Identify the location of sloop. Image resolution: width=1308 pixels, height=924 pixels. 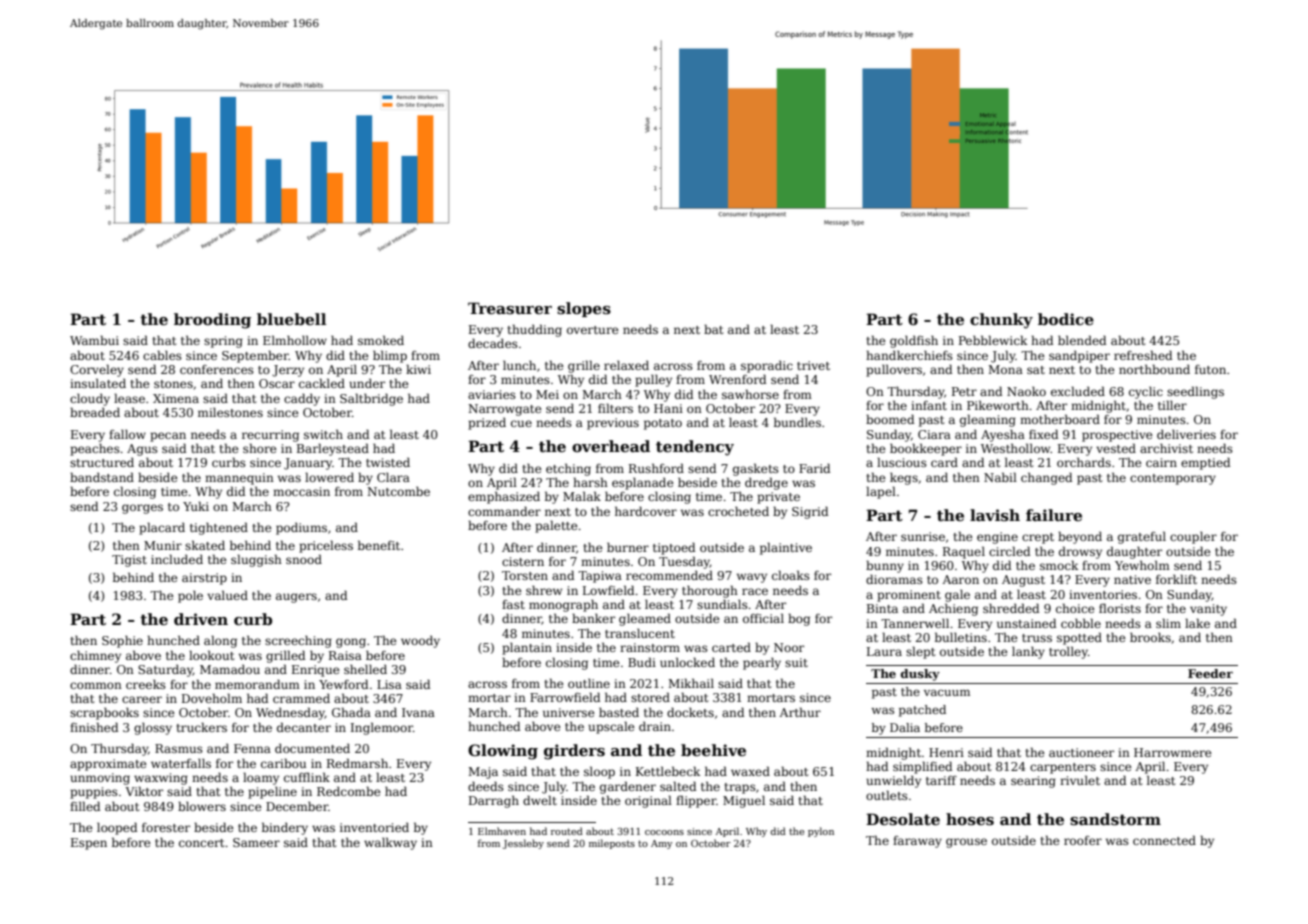
(599, 772).
